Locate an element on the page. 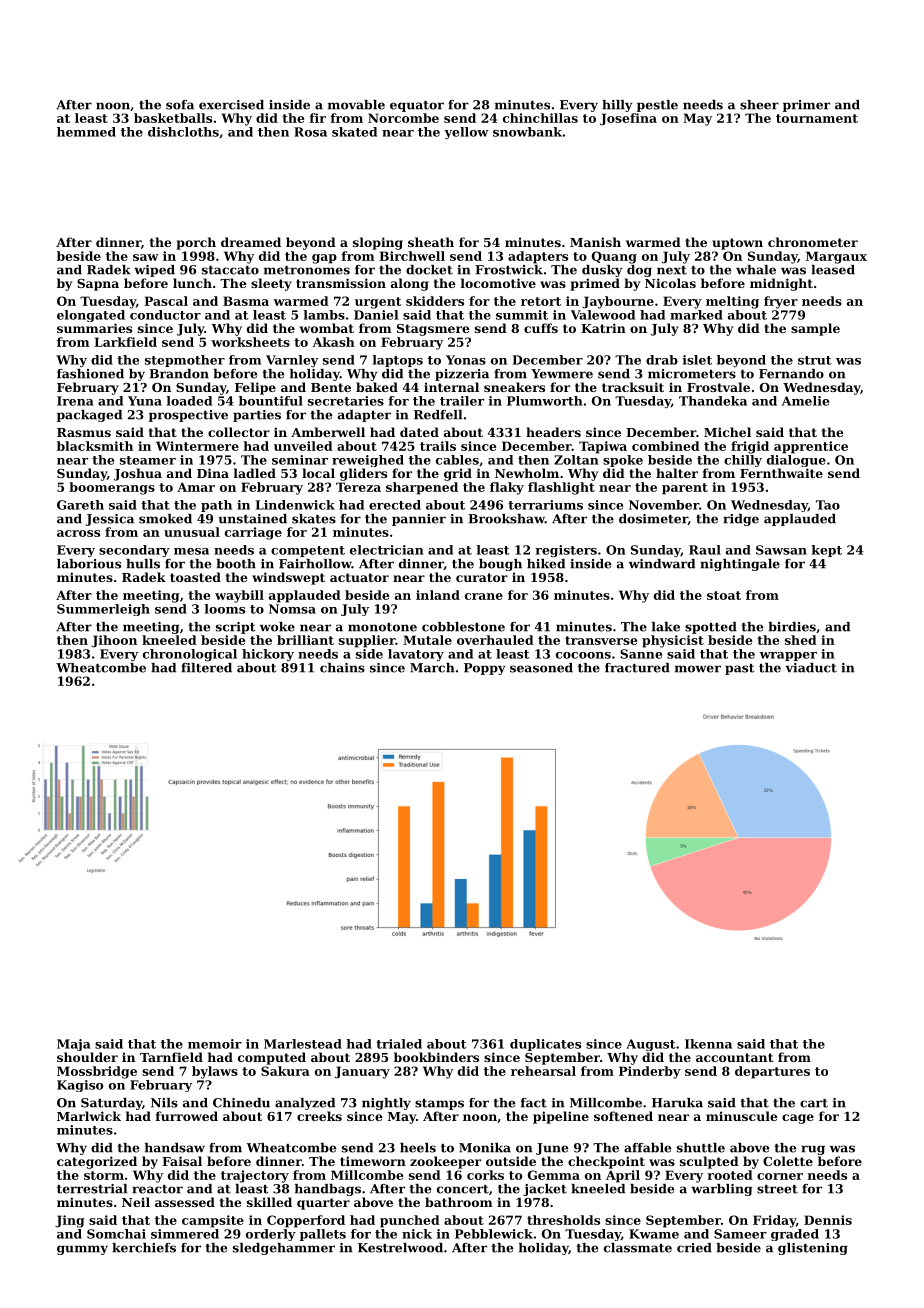 The width and height of the image is (924, 1308). bookbinders is located at coordinates (436, 1057).
